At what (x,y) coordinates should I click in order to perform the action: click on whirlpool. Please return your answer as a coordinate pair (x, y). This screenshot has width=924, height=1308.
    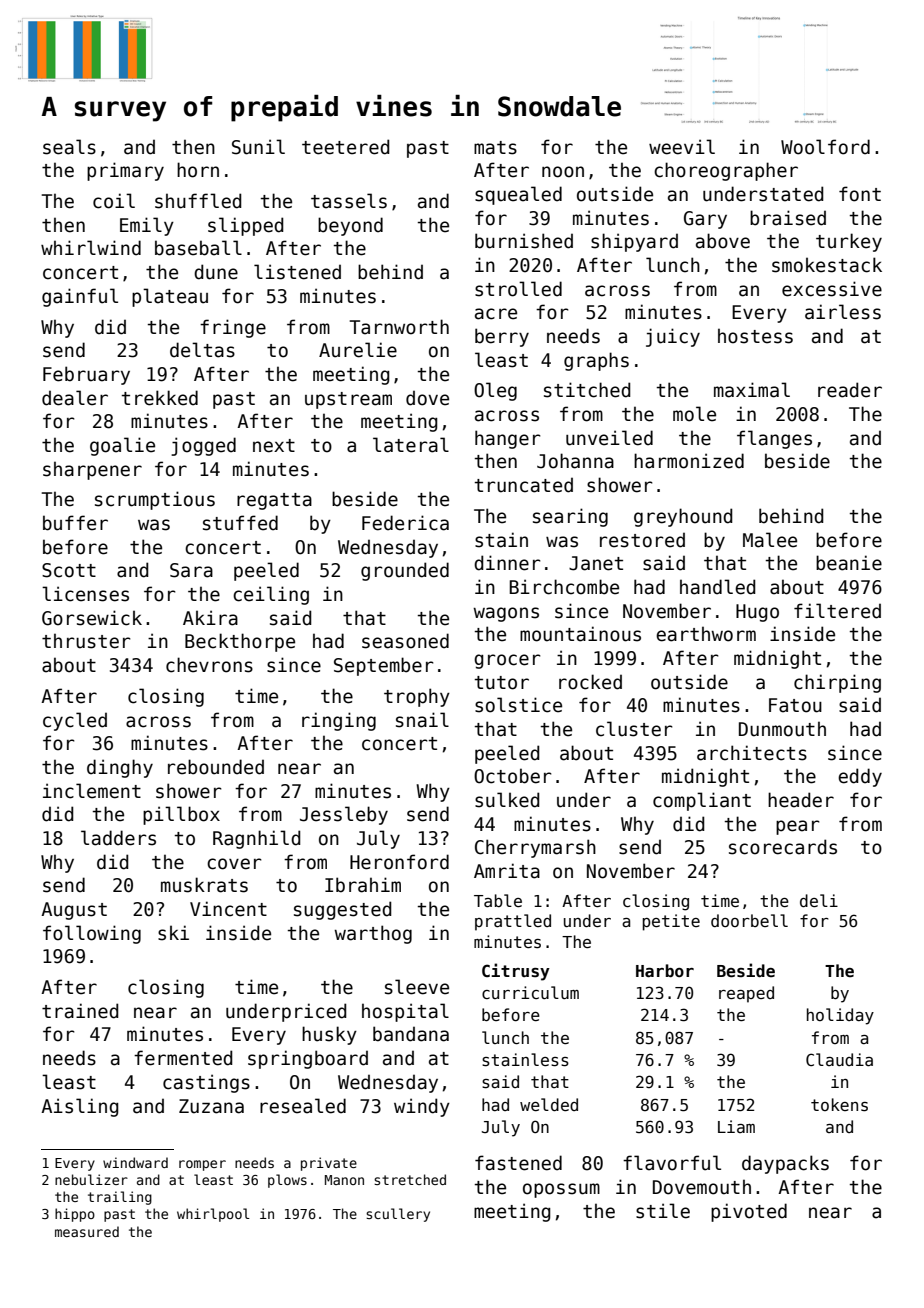
    Looking at the image, I should click on (213, 1215).
